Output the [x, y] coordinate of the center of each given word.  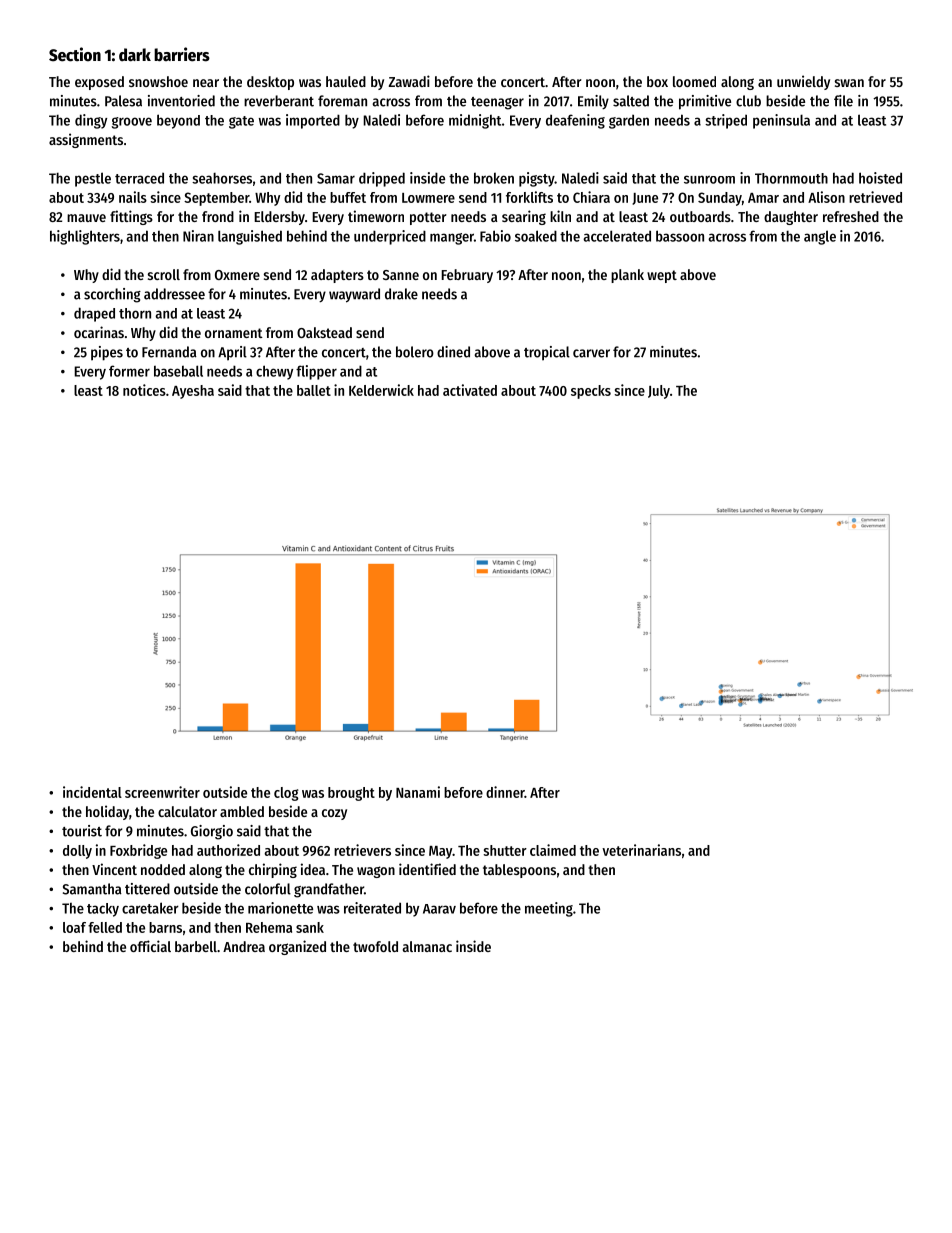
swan [849, 83]
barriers [182, 54]
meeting [549, 909]
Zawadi [409, 81]
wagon [376, 872]
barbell [196, 946]
